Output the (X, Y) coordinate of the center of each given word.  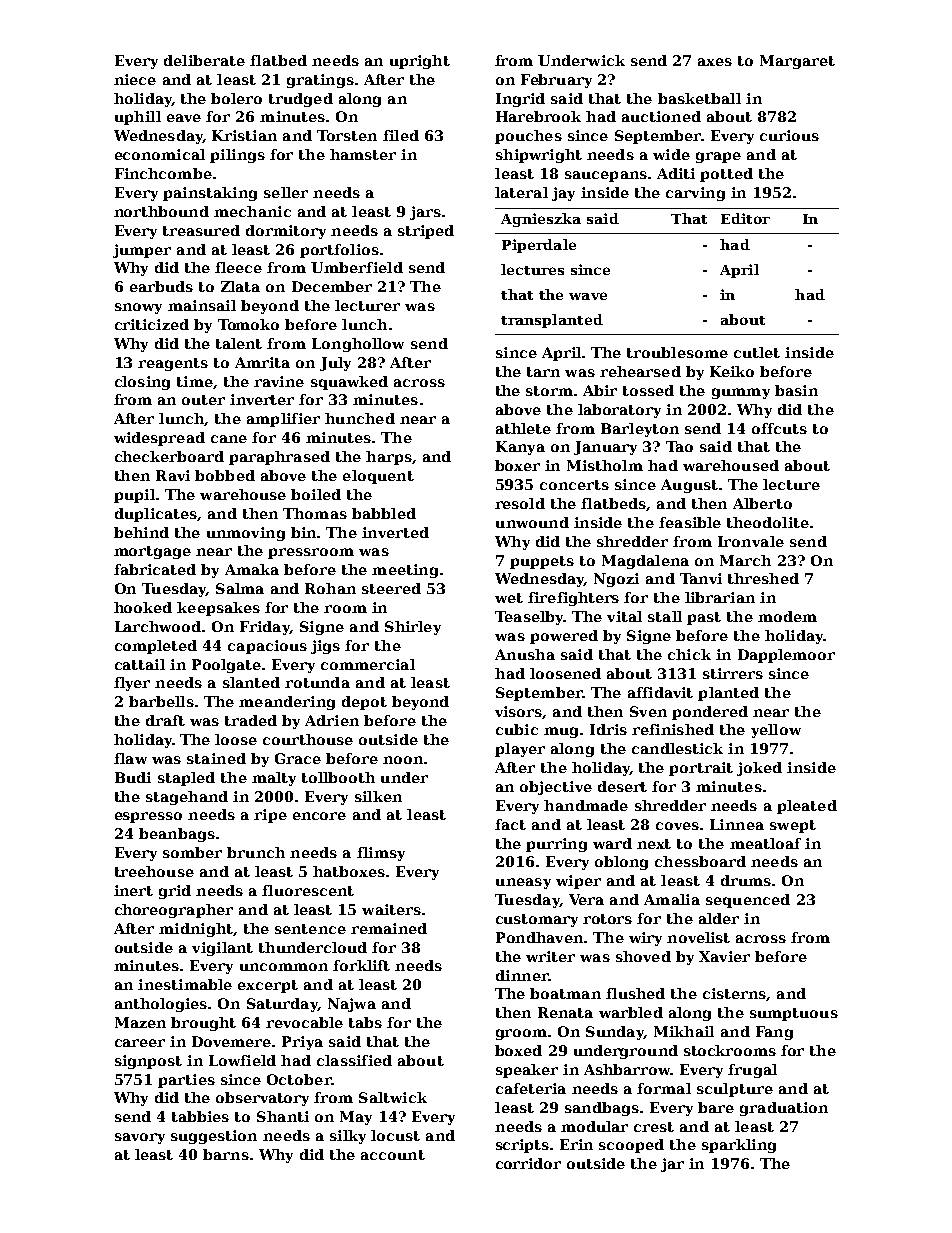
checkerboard (169, 456)
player (520, 750)
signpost (148, 1062)
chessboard (700, 861)
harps (389, 458)
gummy (741, 393)
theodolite (768, 522)
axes (715, 62)
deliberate (204, 60)
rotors (607, 919)
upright (420, 62)
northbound (161, 211)
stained (216, 758)
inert (133, 890)
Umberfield (357, 267)
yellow (776, 731)
